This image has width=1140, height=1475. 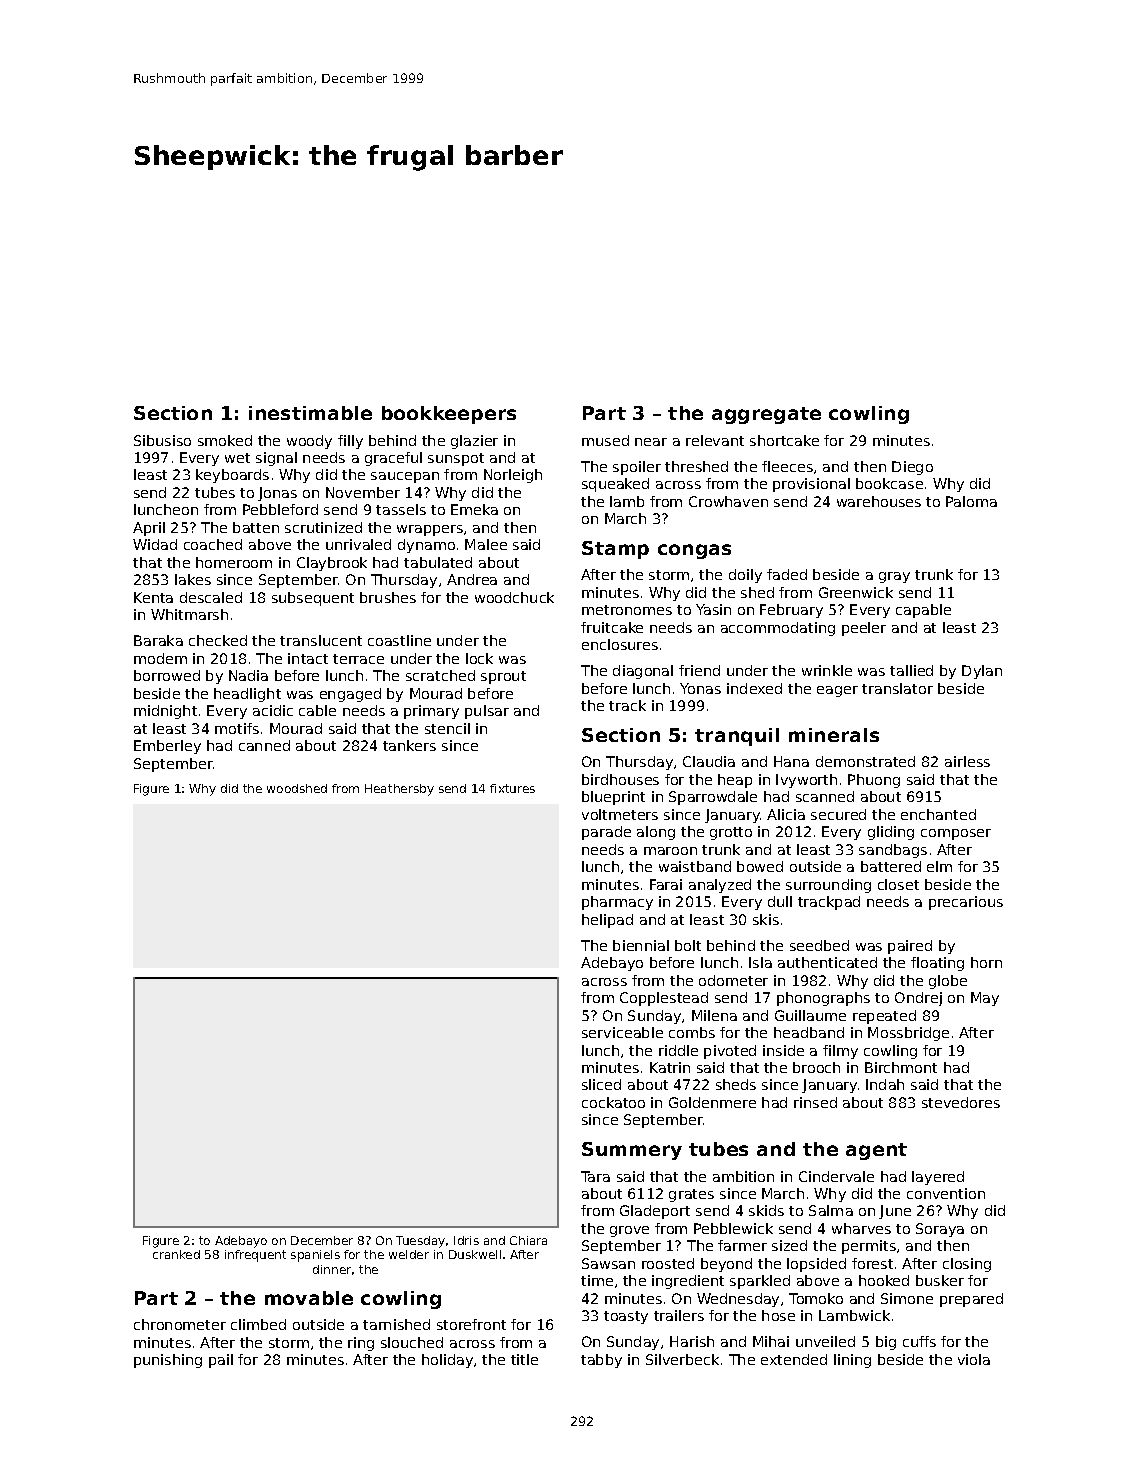 I want to click on relevant, so click(x=715, y=440).
